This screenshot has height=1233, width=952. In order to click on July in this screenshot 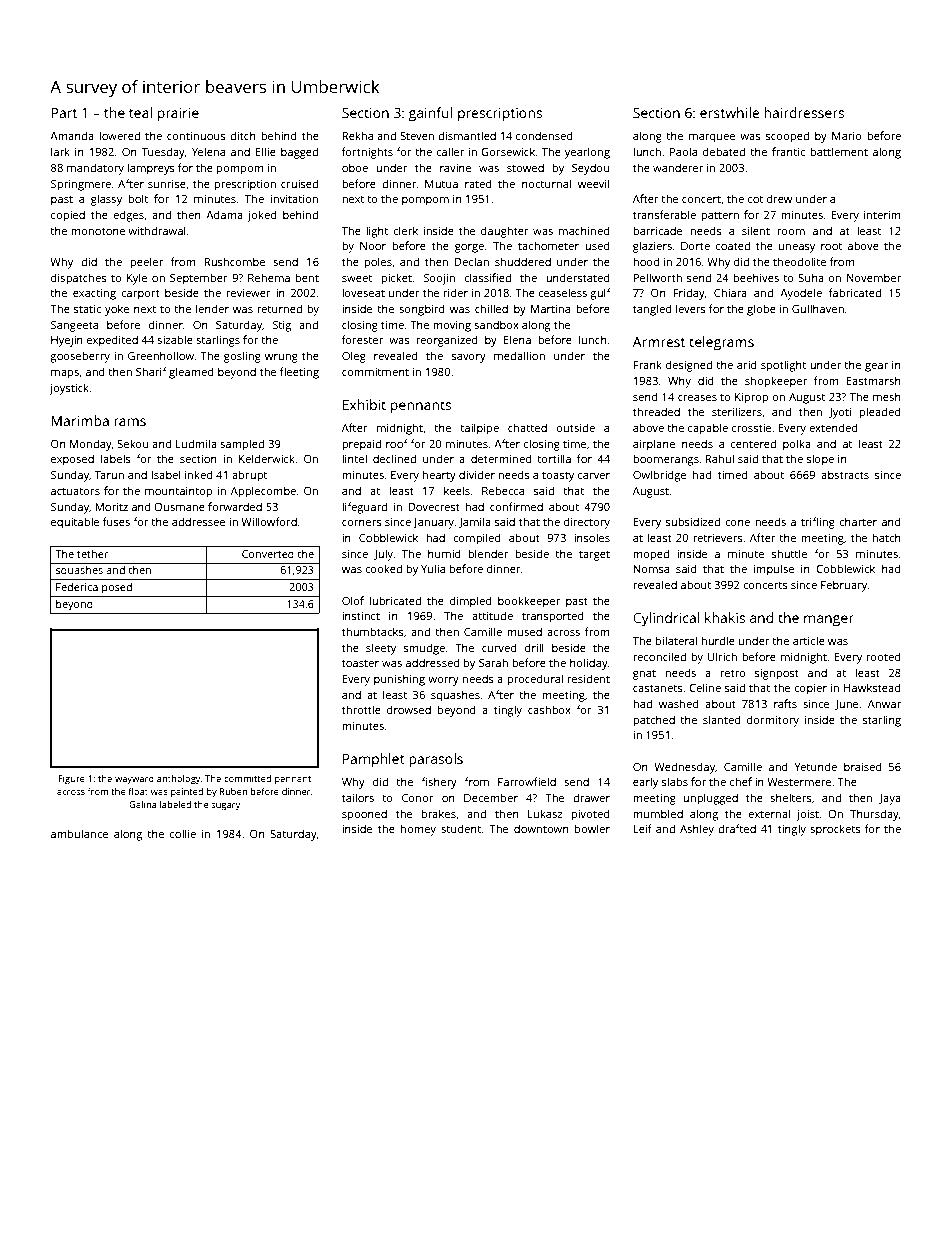, I will do `click(383, 555)`.
